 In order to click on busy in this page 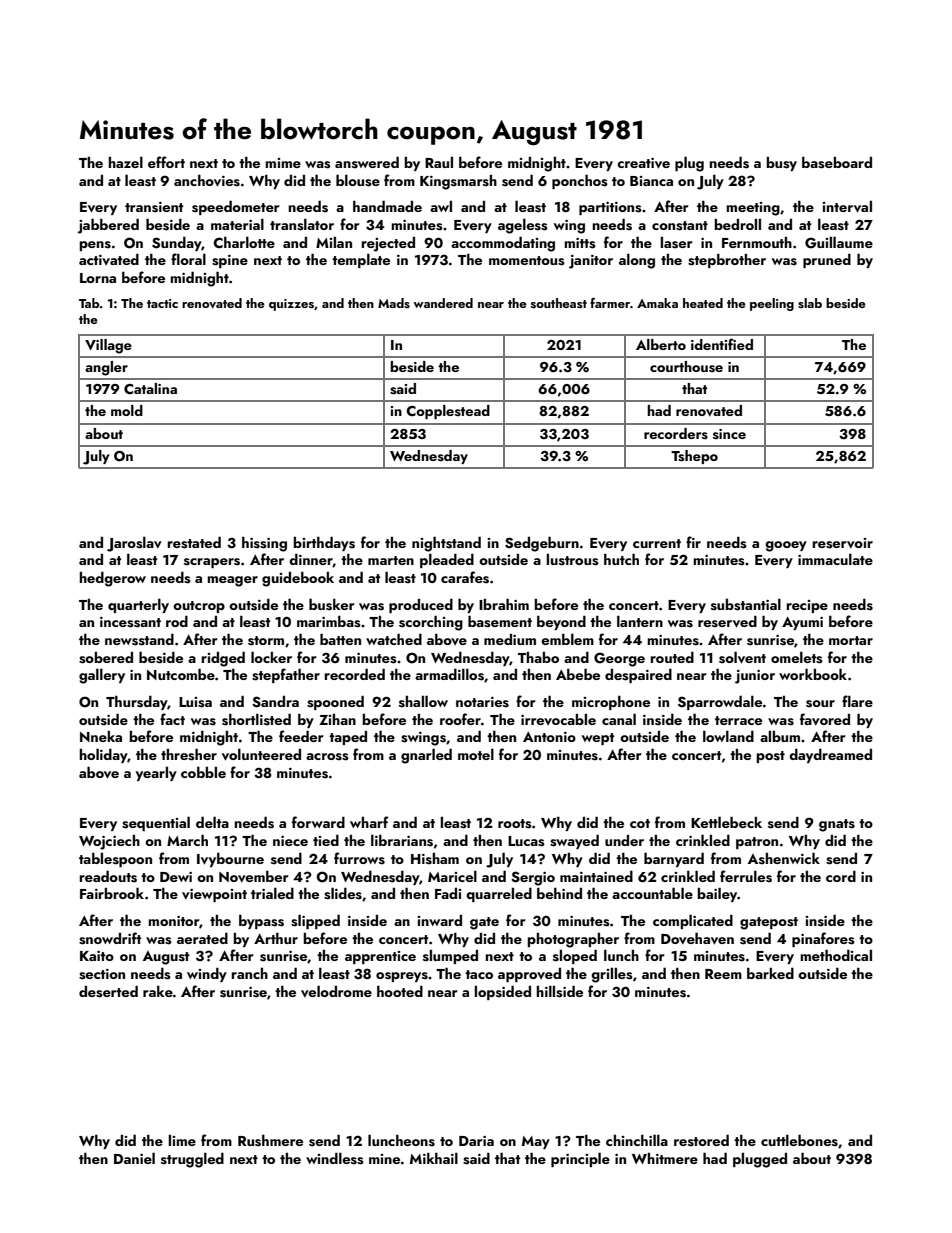, I will do `click(781, 164)`.
